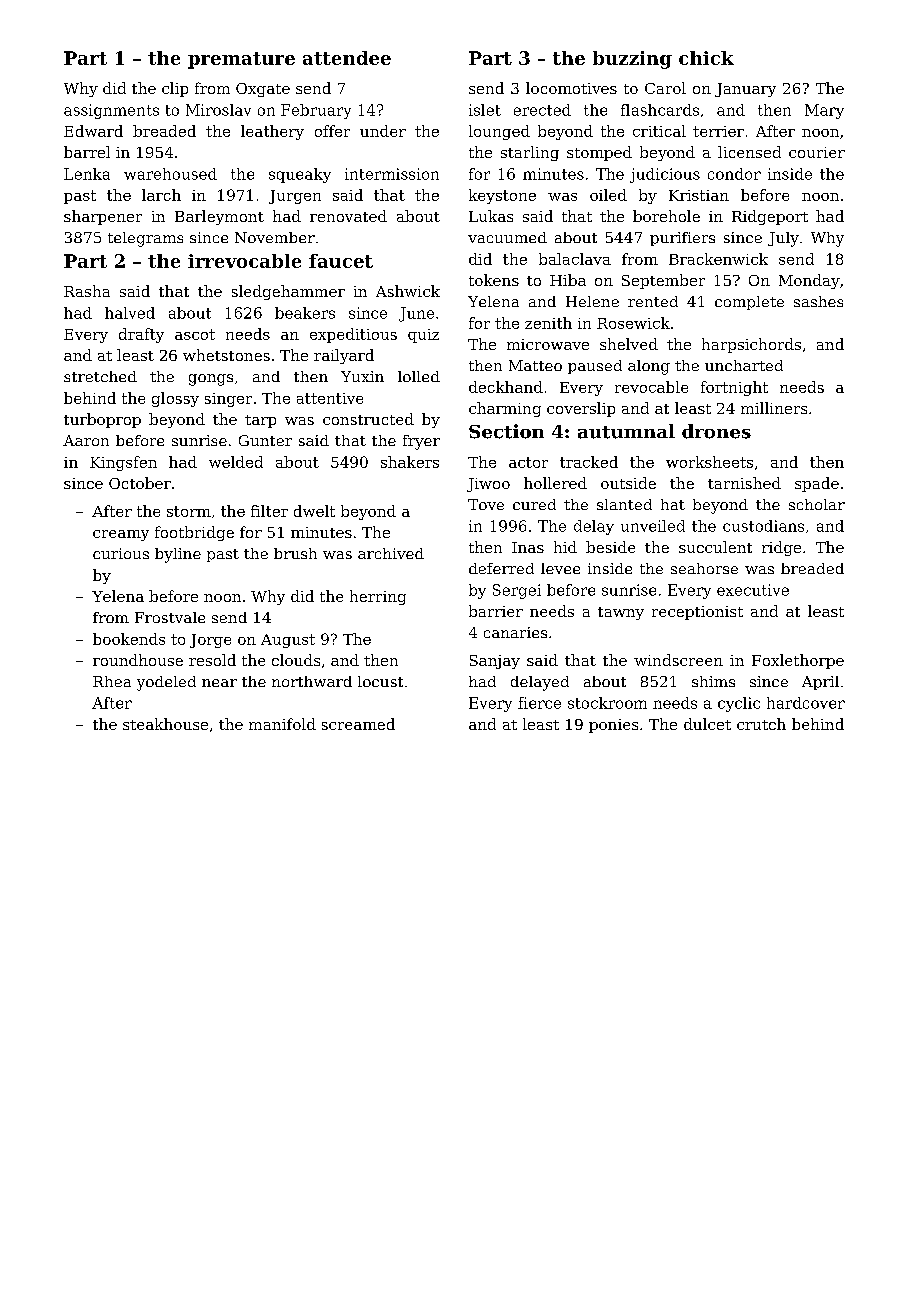 The width and height of the screenshot is (908, 1316). I want to click on executive, so click(753, 590).
